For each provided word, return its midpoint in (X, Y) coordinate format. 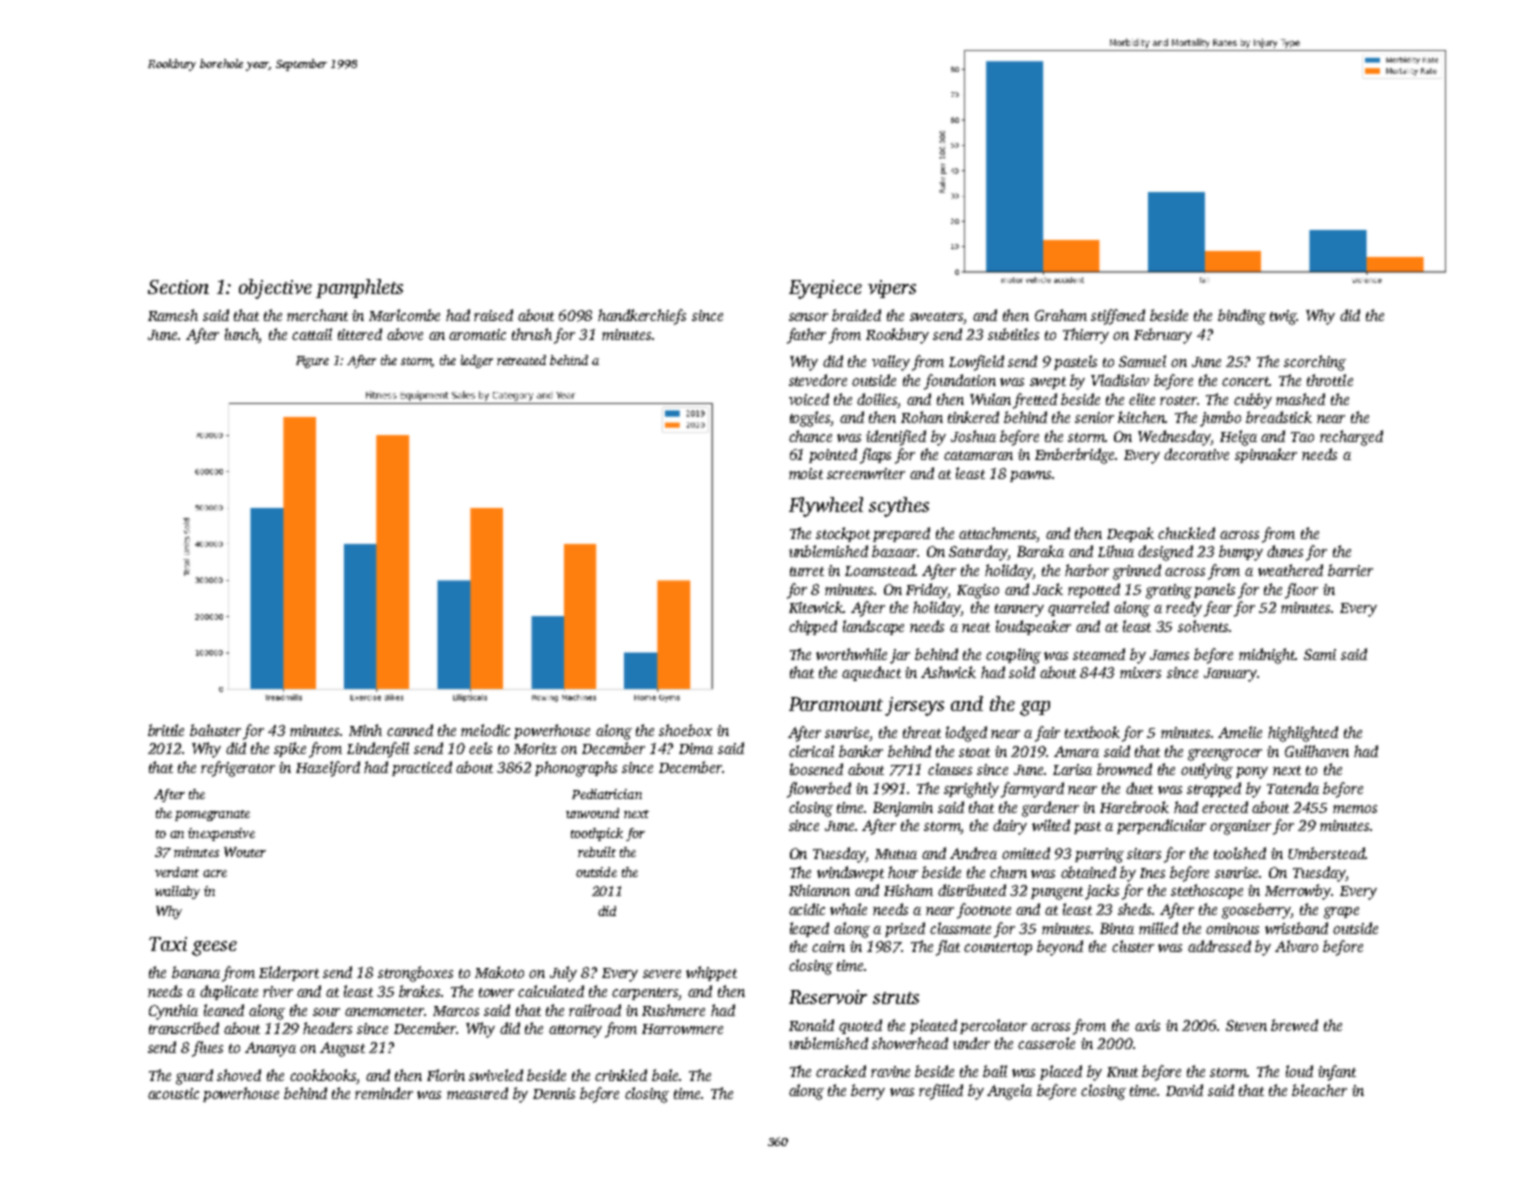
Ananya (270, 1049)
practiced (422, 768)
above (405, 334)
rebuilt (597, 852)
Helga (1238, 438)
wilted (1051, 825)
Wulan (990, 399)
